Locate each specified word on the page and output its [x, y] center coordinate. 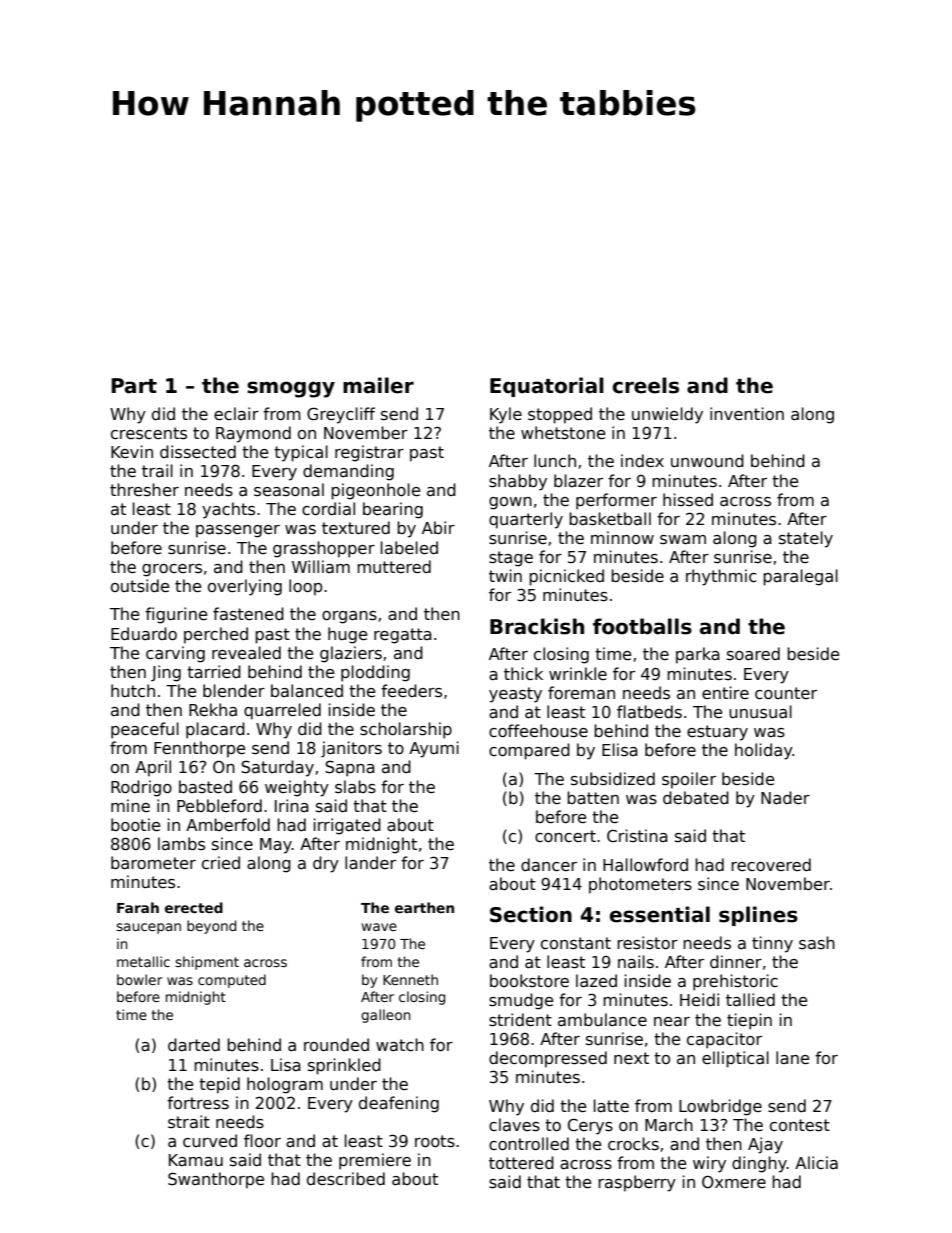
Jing [166, 673]
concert [565, 836]
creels [646, 385]
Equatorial [547, 387]
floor [262, 1140]
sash [817, 943]
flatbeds [649, 711]
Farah [138, 907]
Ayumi [434, 749]
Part [134, 386]
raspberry [637, 1183]
